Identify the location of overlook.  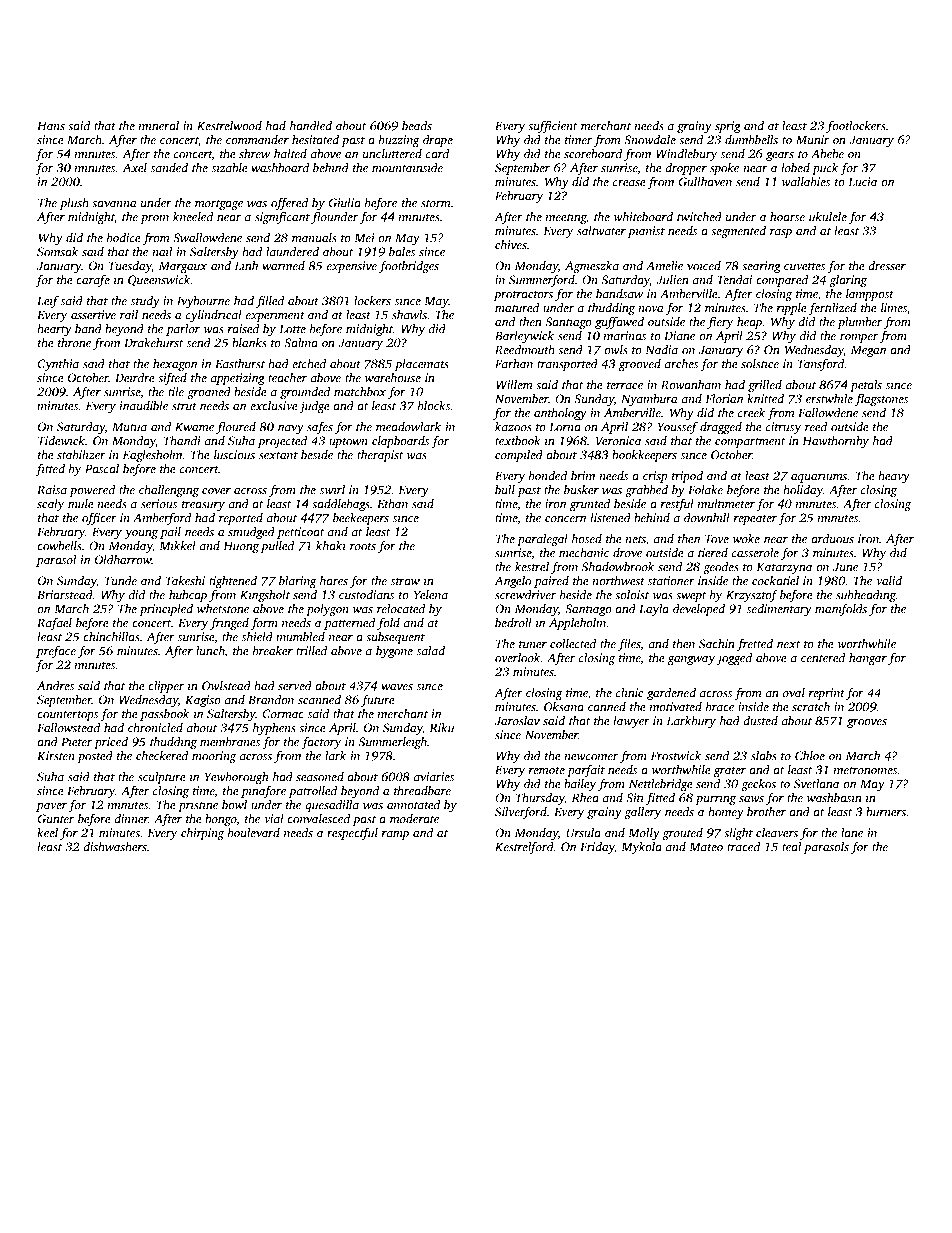
(518, 658).
